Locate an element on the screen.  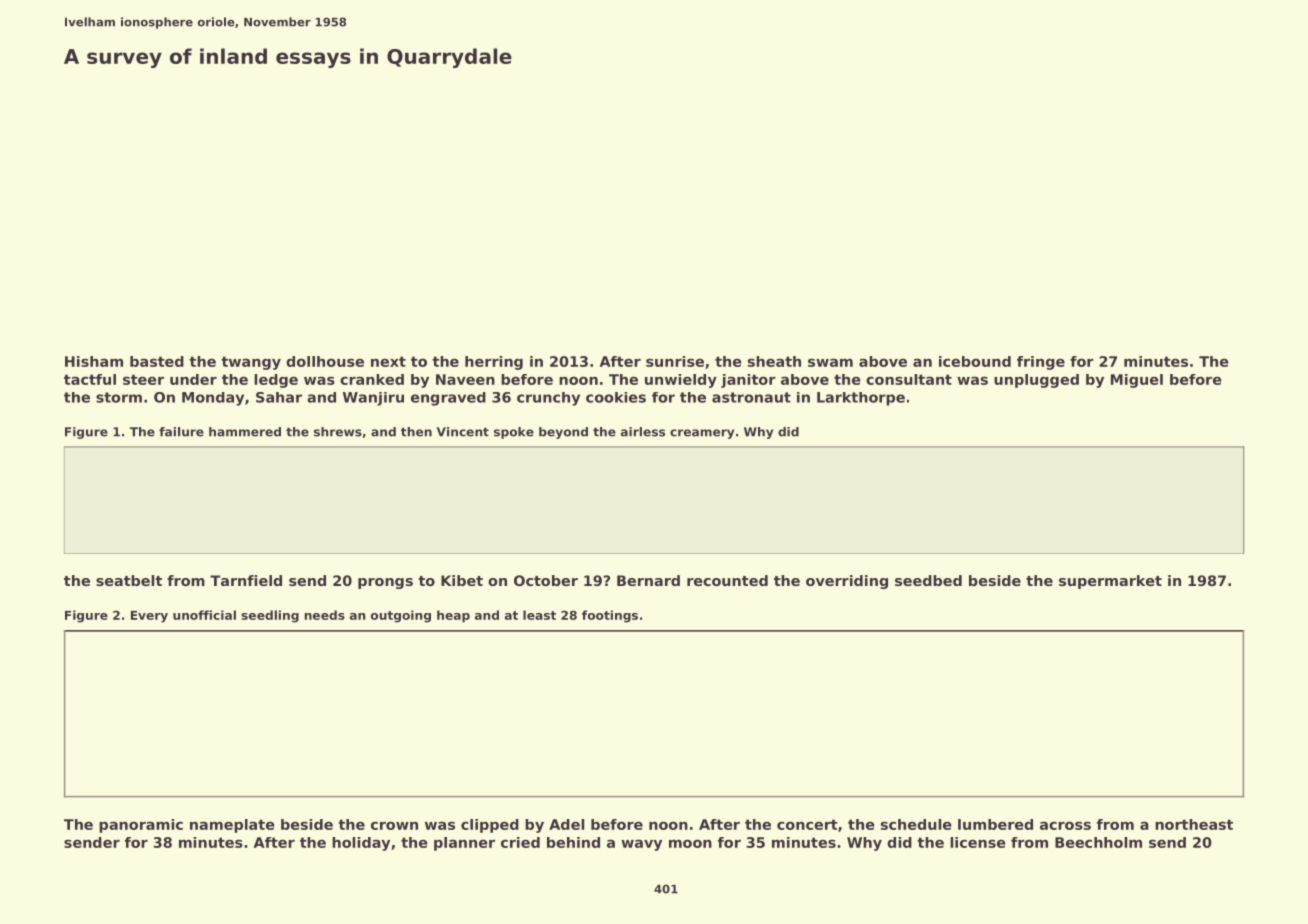
Miguel is located at coordinates (1137, 381).
